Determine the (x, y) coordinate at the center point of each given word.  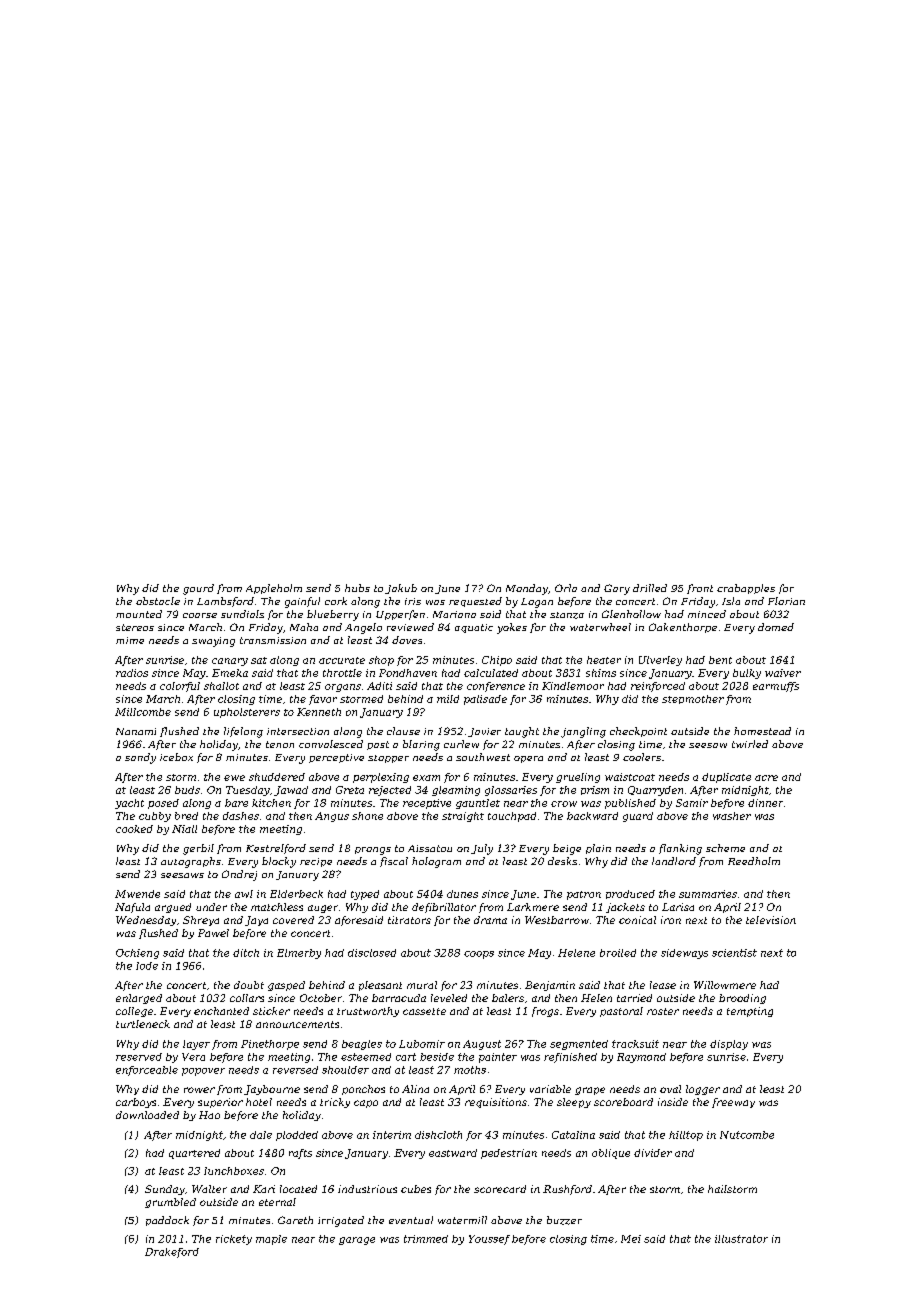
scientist (734, 953)
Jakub (401, 589)
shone (367, 816)
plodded (297, 1136)
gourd (198, 589)
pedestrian (509, 1154)
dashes (241, 816)
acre (766, 778)
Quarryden (655, 791)
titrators (409, 920)
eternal (277, 1202)
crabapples (746, 589)
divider (653, 1153)
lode (147, 966)
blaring (421, 745)
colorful (180, 687)
